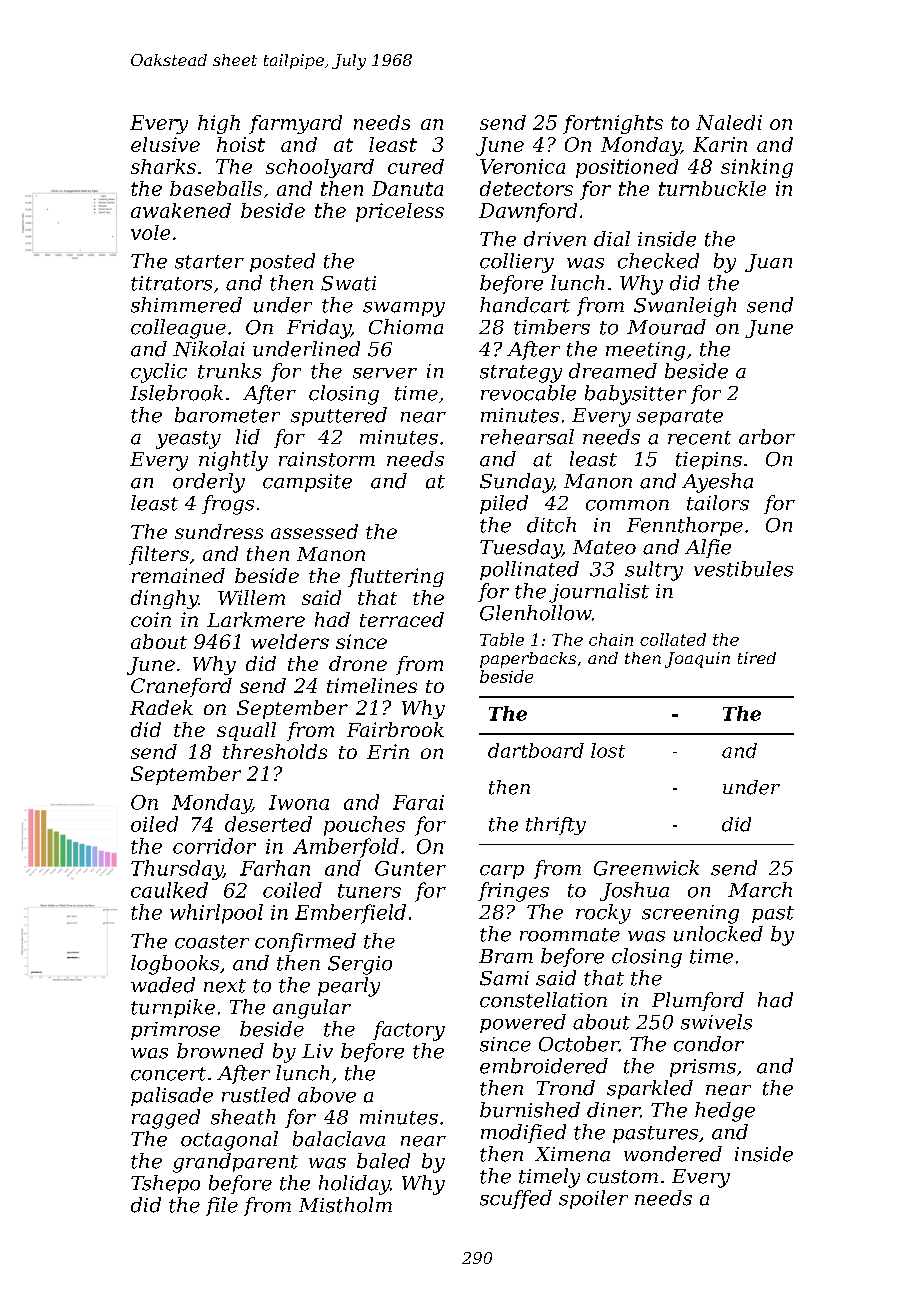  I want to click on paperbacks, so click(528, 660).
